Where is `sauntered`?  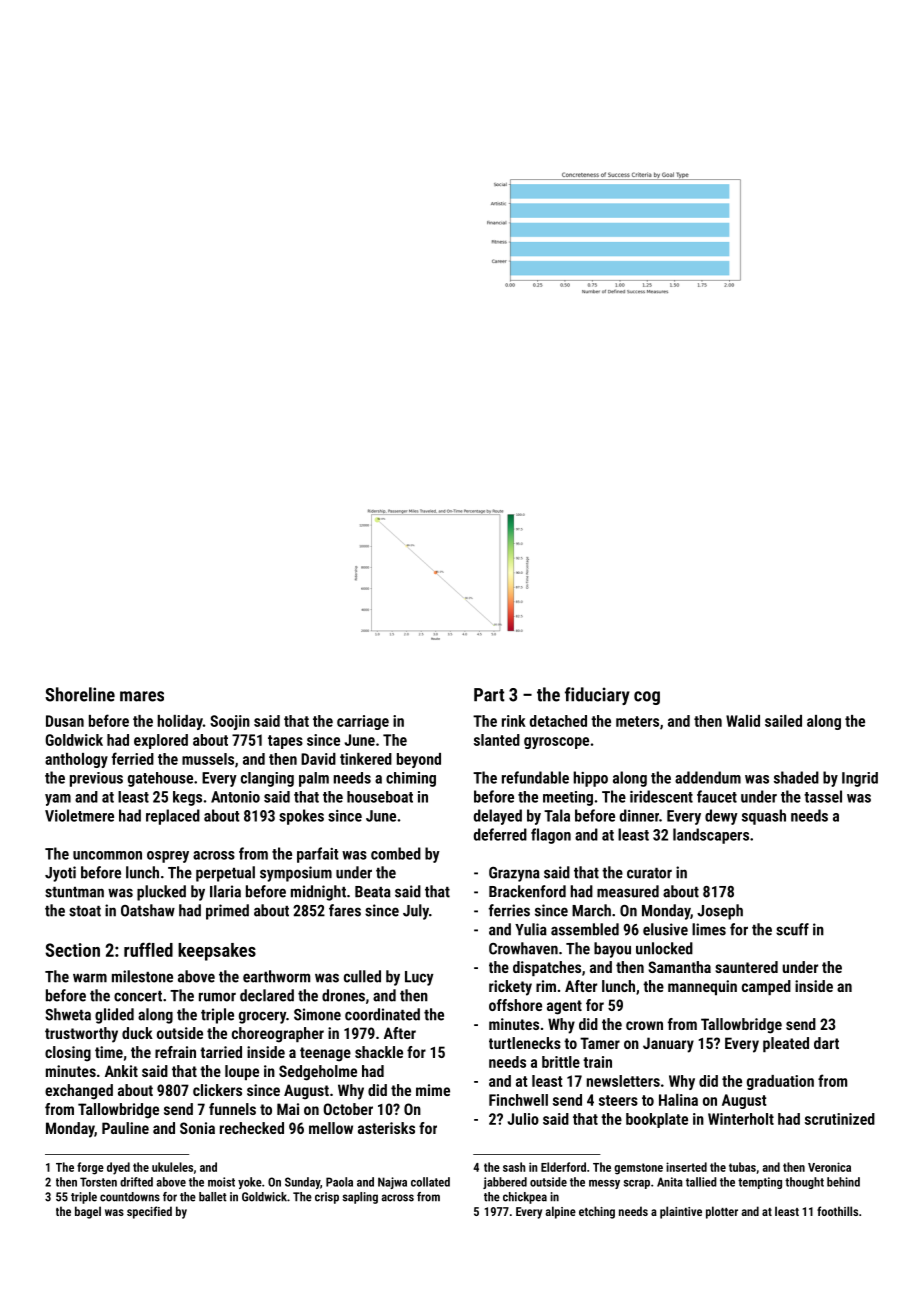 sauntered is located at coordinates (746, 967).
